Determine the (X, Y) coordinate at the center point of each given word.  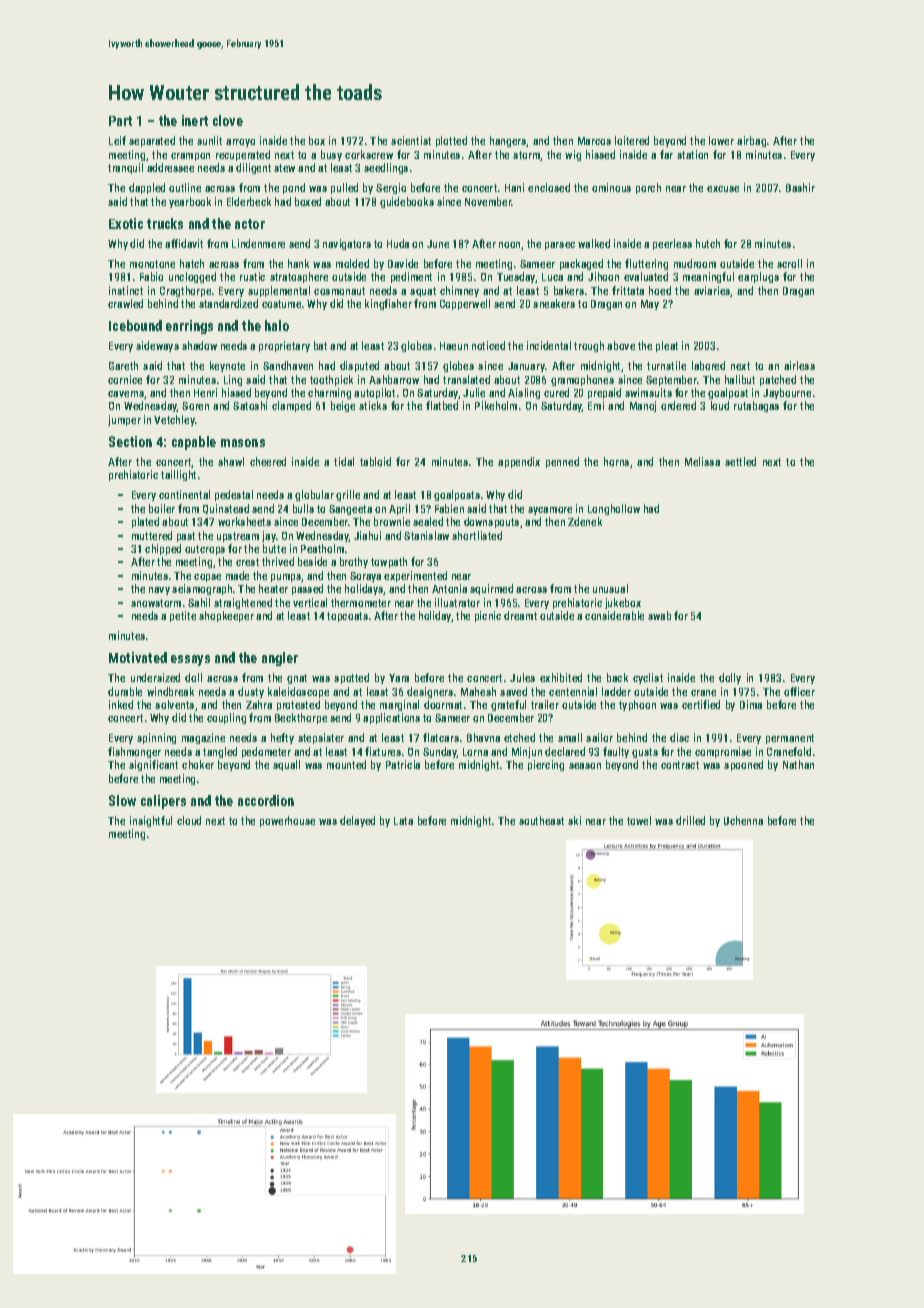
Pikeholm (496, 405)
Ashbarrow (394, 379)
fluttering (646, 264)
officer (799, 691)
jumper (124, 420)
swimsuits (648, 392)
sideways (157, 346)
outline (185, 187)
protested (298, 705)
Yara (399, 678)
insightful (151, 821)
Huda (398, 243)
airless (799, 365)
